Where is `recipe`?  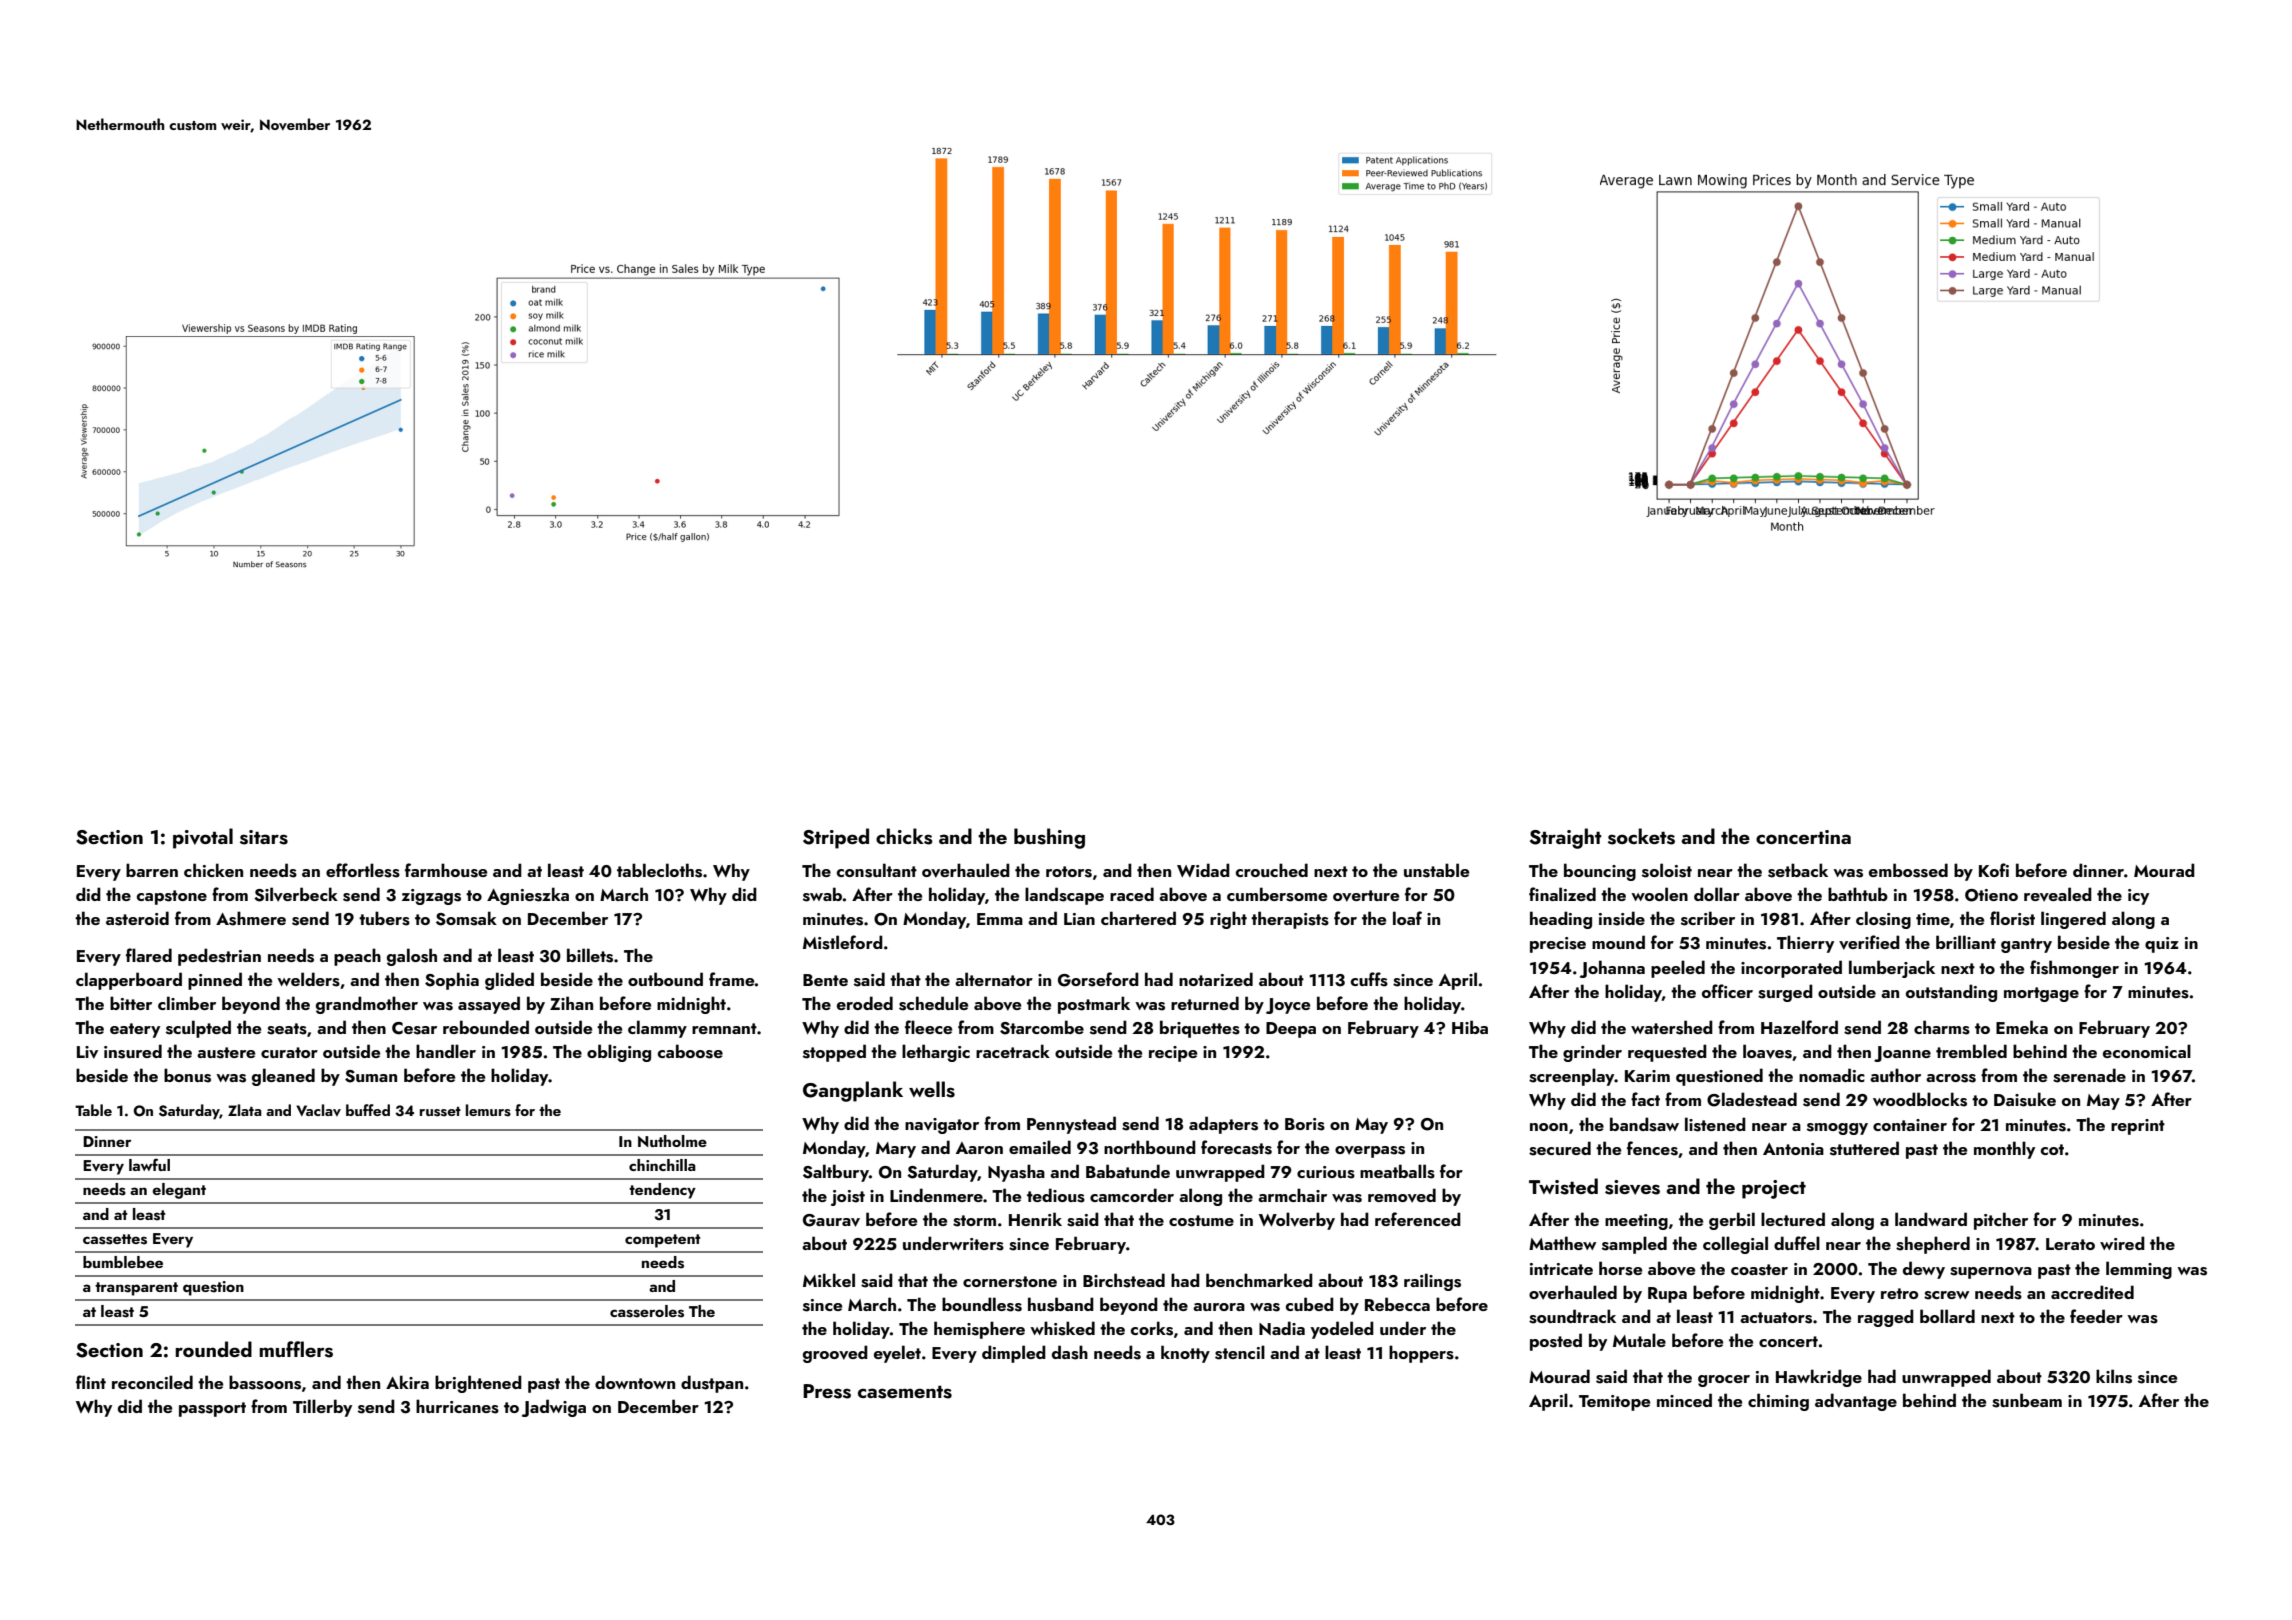
recipe is located at coordinates (1173, 1054).
